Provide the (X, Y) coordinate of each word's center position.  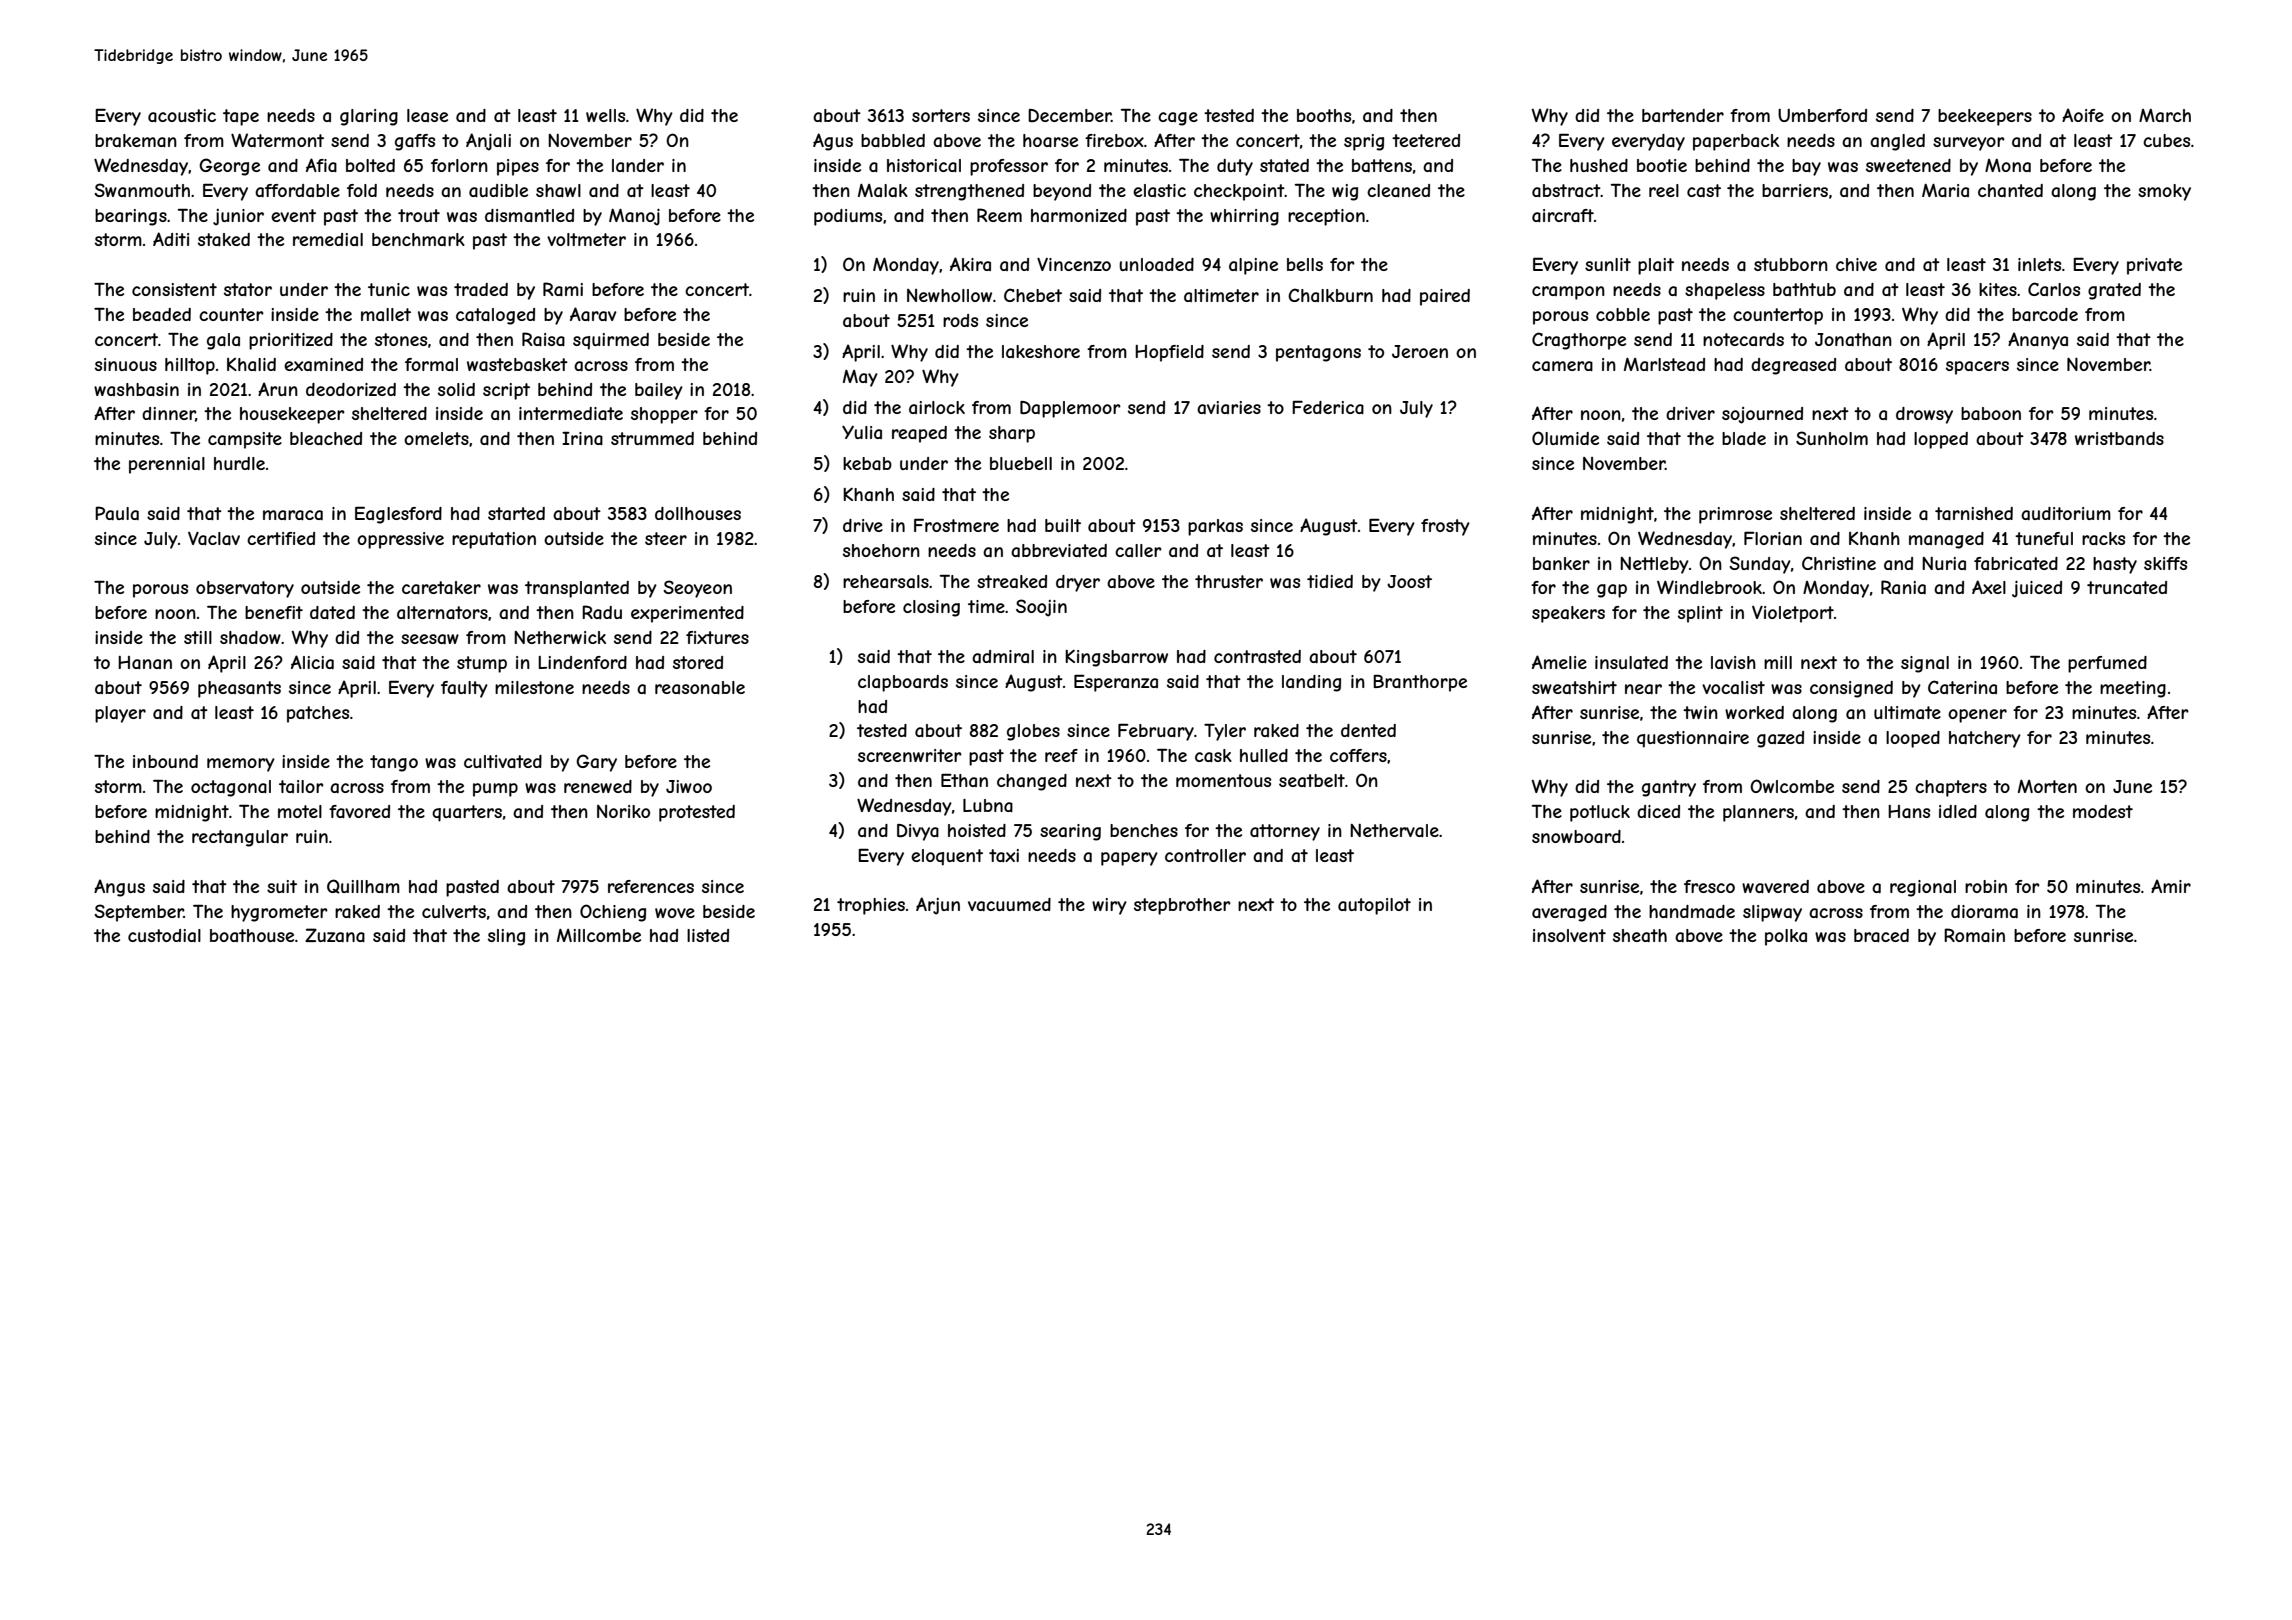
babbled (893, 140)
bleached (326, 438)
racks (2103, 538)
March (2165, 115)
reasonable (700, 687)
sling (506, 937)
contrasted (1257, 656)
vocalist (1733, 687)
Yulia (862, 432)
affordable (297, 190)
